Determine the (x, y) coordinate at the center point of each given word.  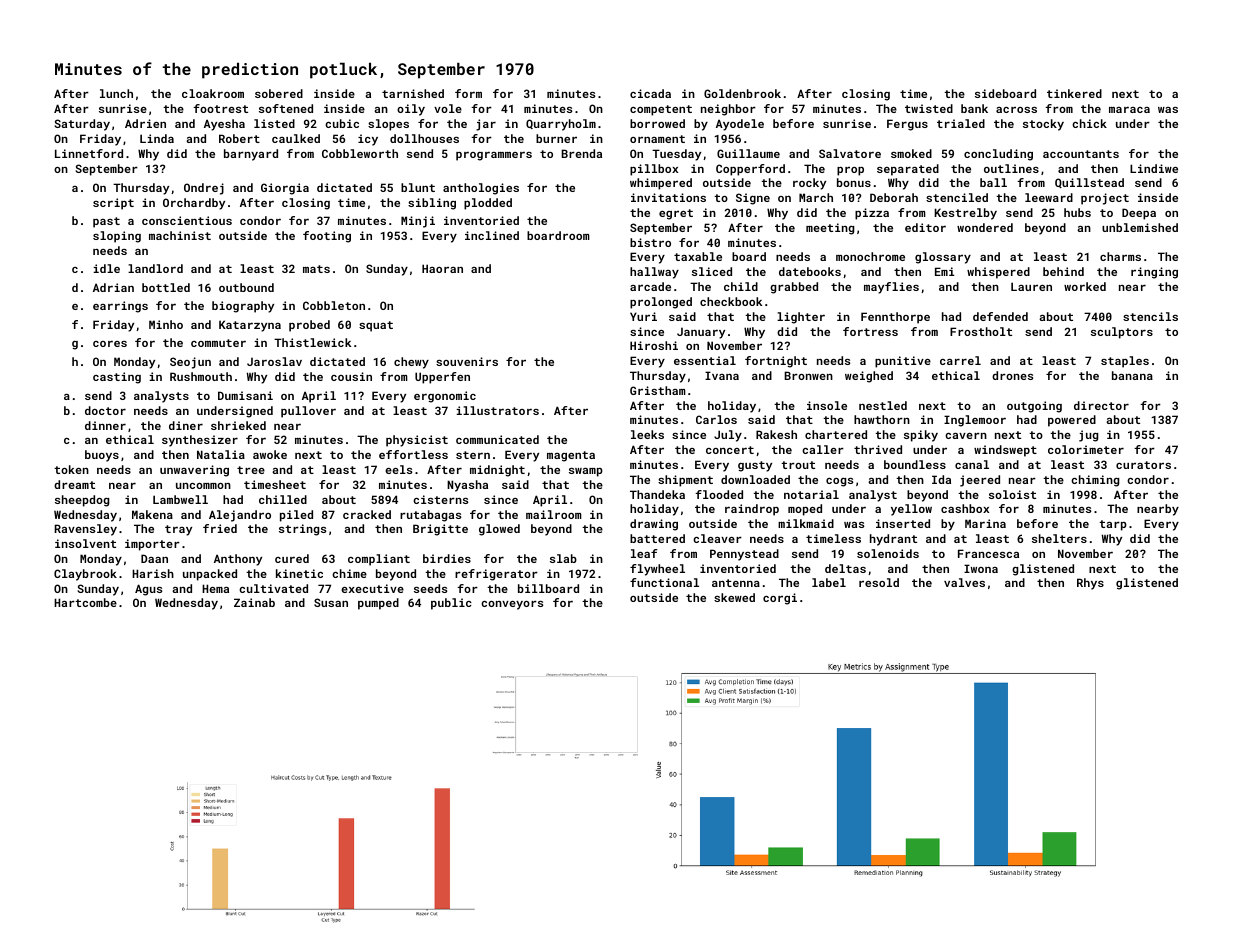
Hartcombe (85, 602)
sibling (432, 204)
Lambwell (180, 499)
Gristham (658, 390)
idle (106, 268)
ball (993, 182)
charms (1120, 256)
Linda (157, 138)
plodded (488, 204)
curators (1143, 465)
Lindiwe (1154, 168)
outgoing (1034, 407)
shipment (685, 481)
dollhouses (424, 138)
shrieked (238, 425)
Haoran (442, 268)
